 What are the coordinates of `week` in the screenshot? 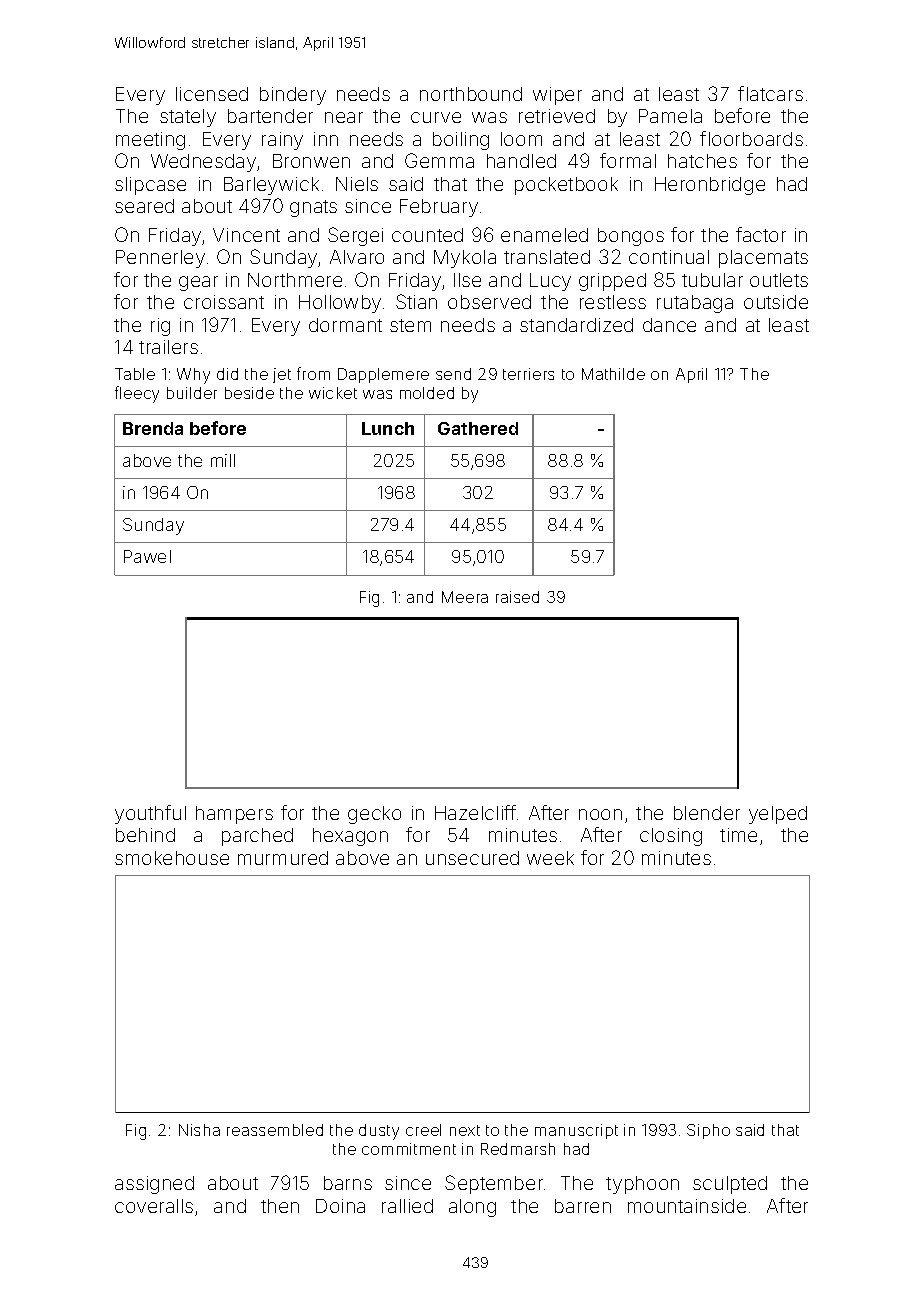 It's located at (550, 858).
